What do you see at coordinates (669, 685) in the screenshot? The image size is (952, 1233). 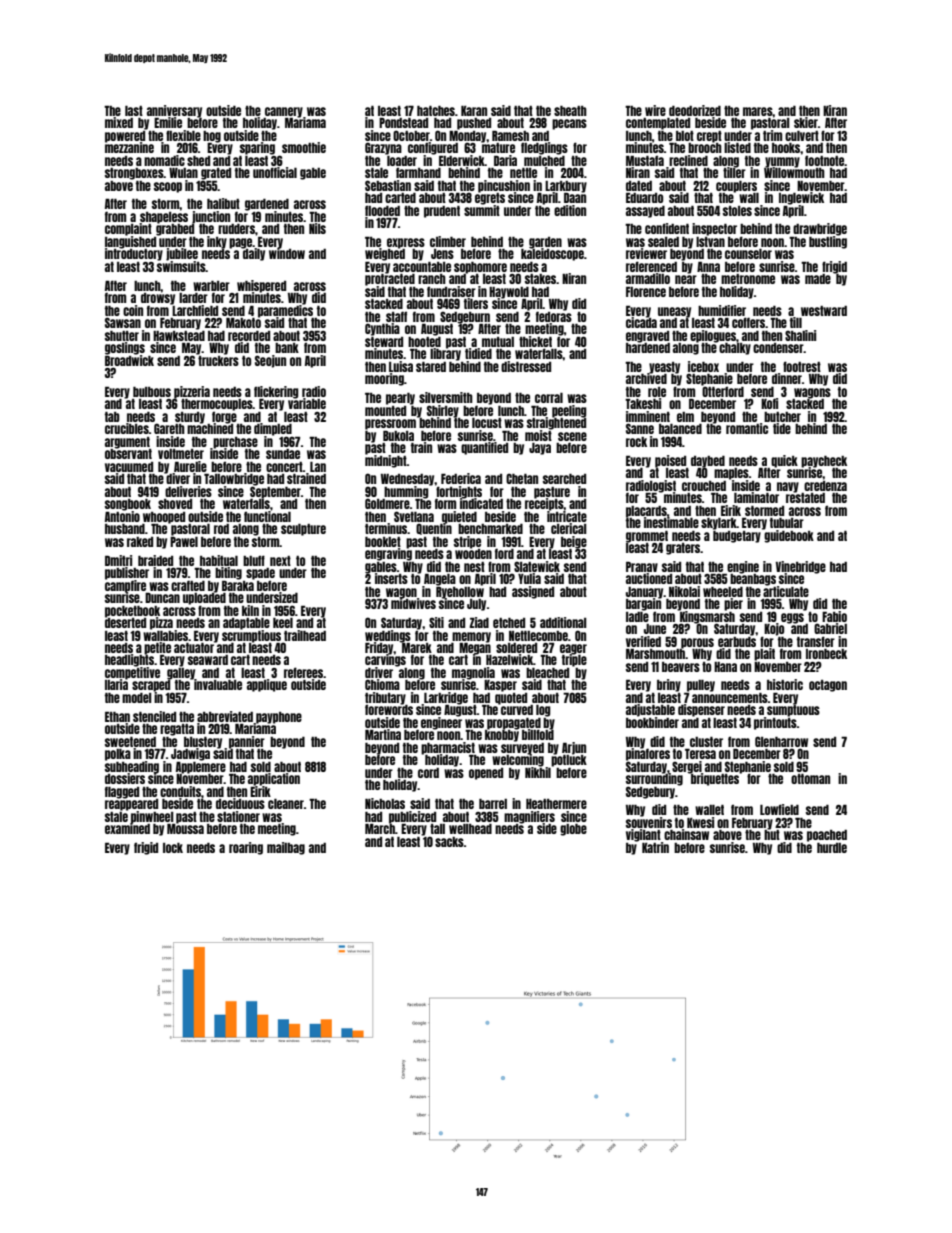 I see `briny` at bounding box center [669, 685].
